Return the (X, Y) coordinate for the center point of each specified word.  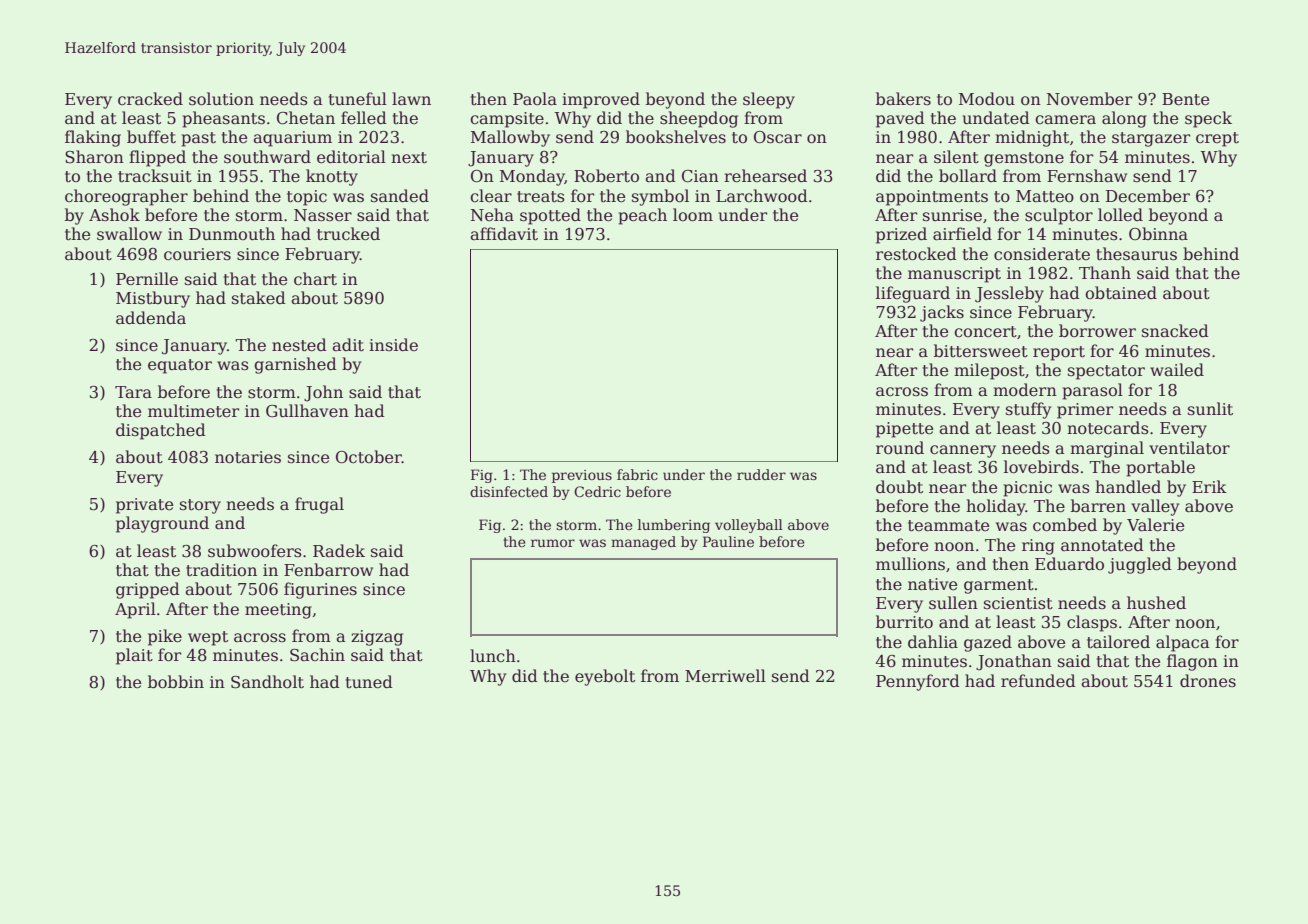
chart (315, 279)
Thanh (1105, 272)
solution (221, 99)
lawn (411, 98)
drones (1208, 681)
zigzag (377, 638)
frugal (319, 505)
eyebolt (605, 677)
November (1089, 99)
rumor (553, 543)
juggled (1140, 565)
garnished (295, 365)
